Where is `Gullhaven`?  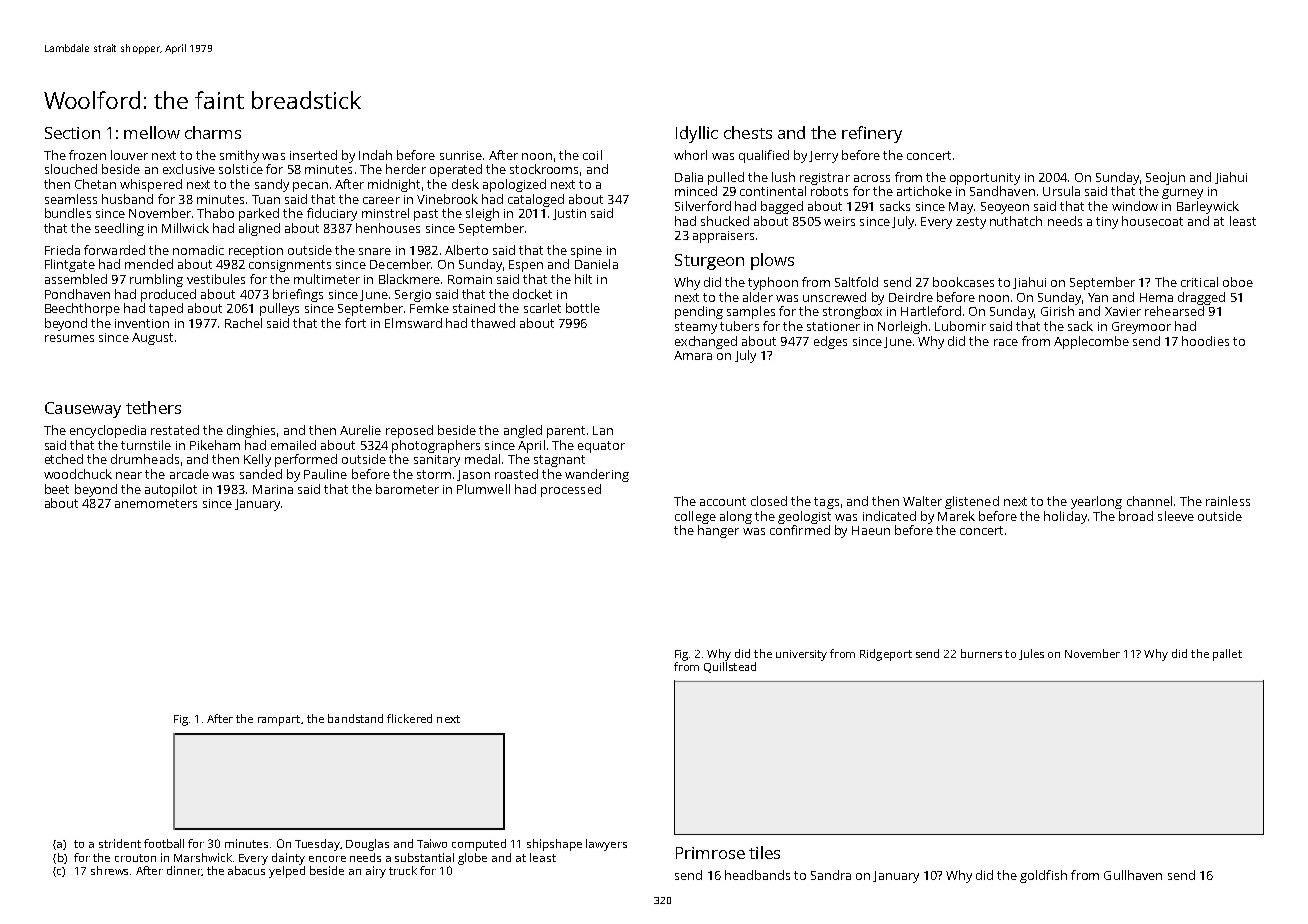
Gullhaven is located at coordinates (1133, 875).
